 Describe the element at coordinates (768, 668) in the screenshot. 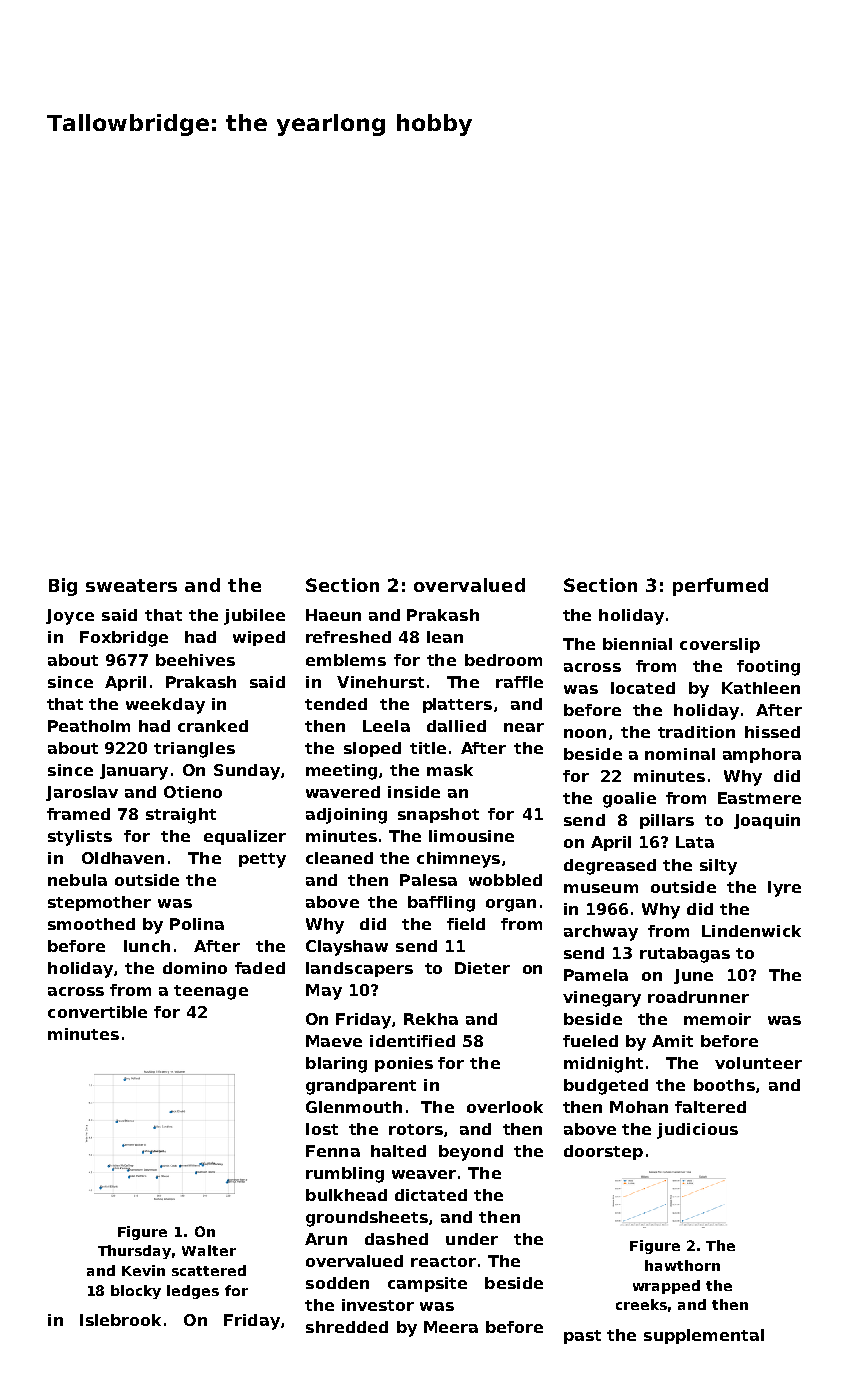

I see `footing` at that location.
